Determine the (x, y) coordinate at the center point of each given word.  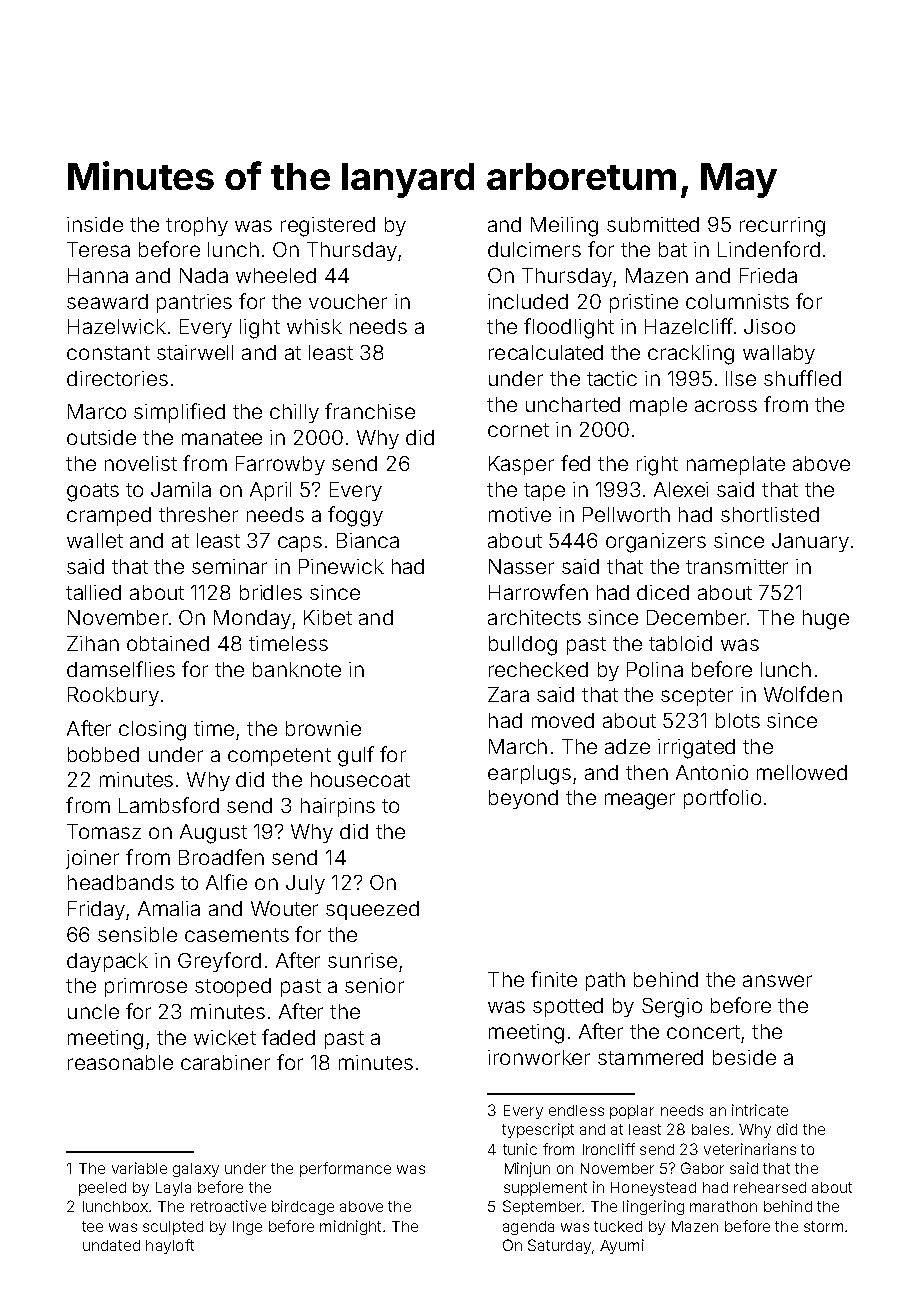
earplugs (529, 775)
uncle (93, 1011)
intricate (760, 1110)
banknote (297, 669)
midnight (350, 1227)
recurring (782, 227)
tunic (520, 1149)
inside (95, 224)
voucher (348, 301)
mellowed (802, 772)
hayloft (170, 1246)
